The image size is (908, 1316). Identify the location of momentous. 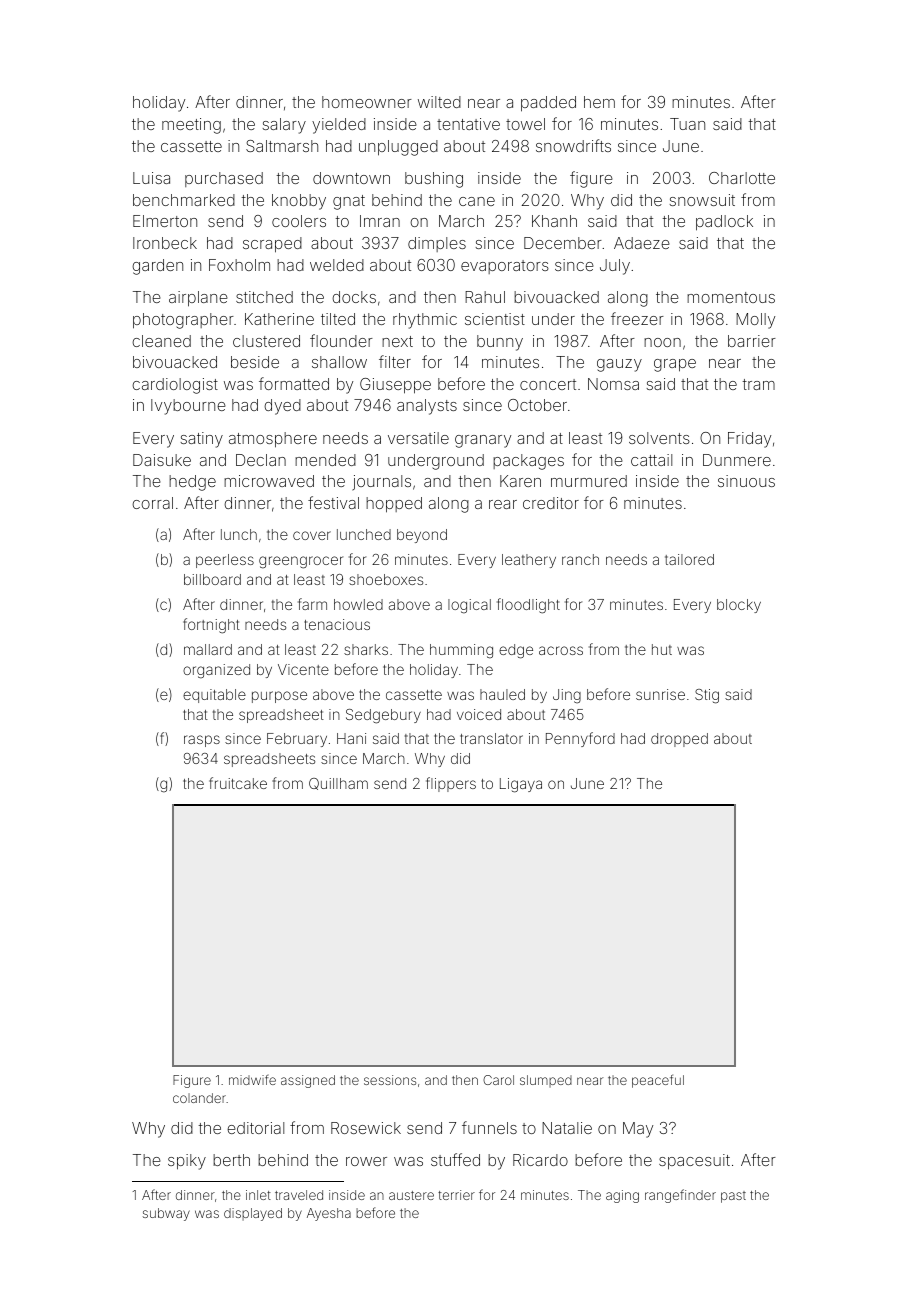
(731, 297).
